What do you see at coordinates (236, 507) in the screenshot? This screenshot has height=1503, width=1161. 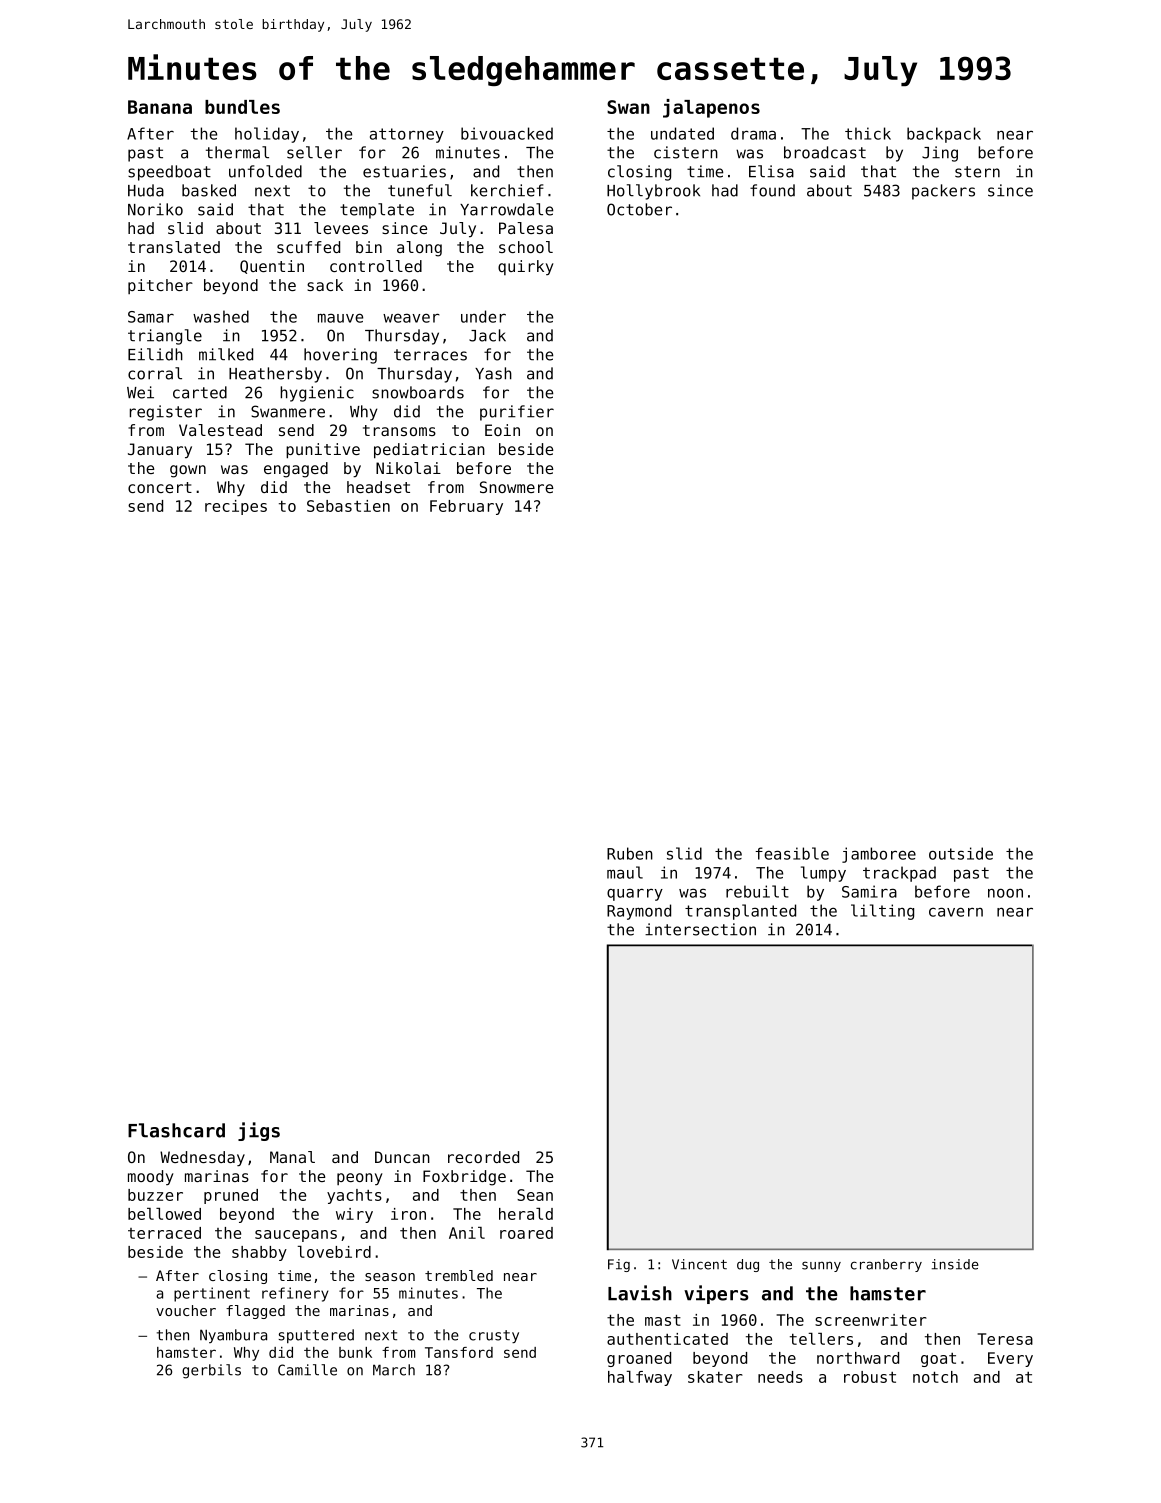 I see `recipes` at bounding box center [236, 507].
